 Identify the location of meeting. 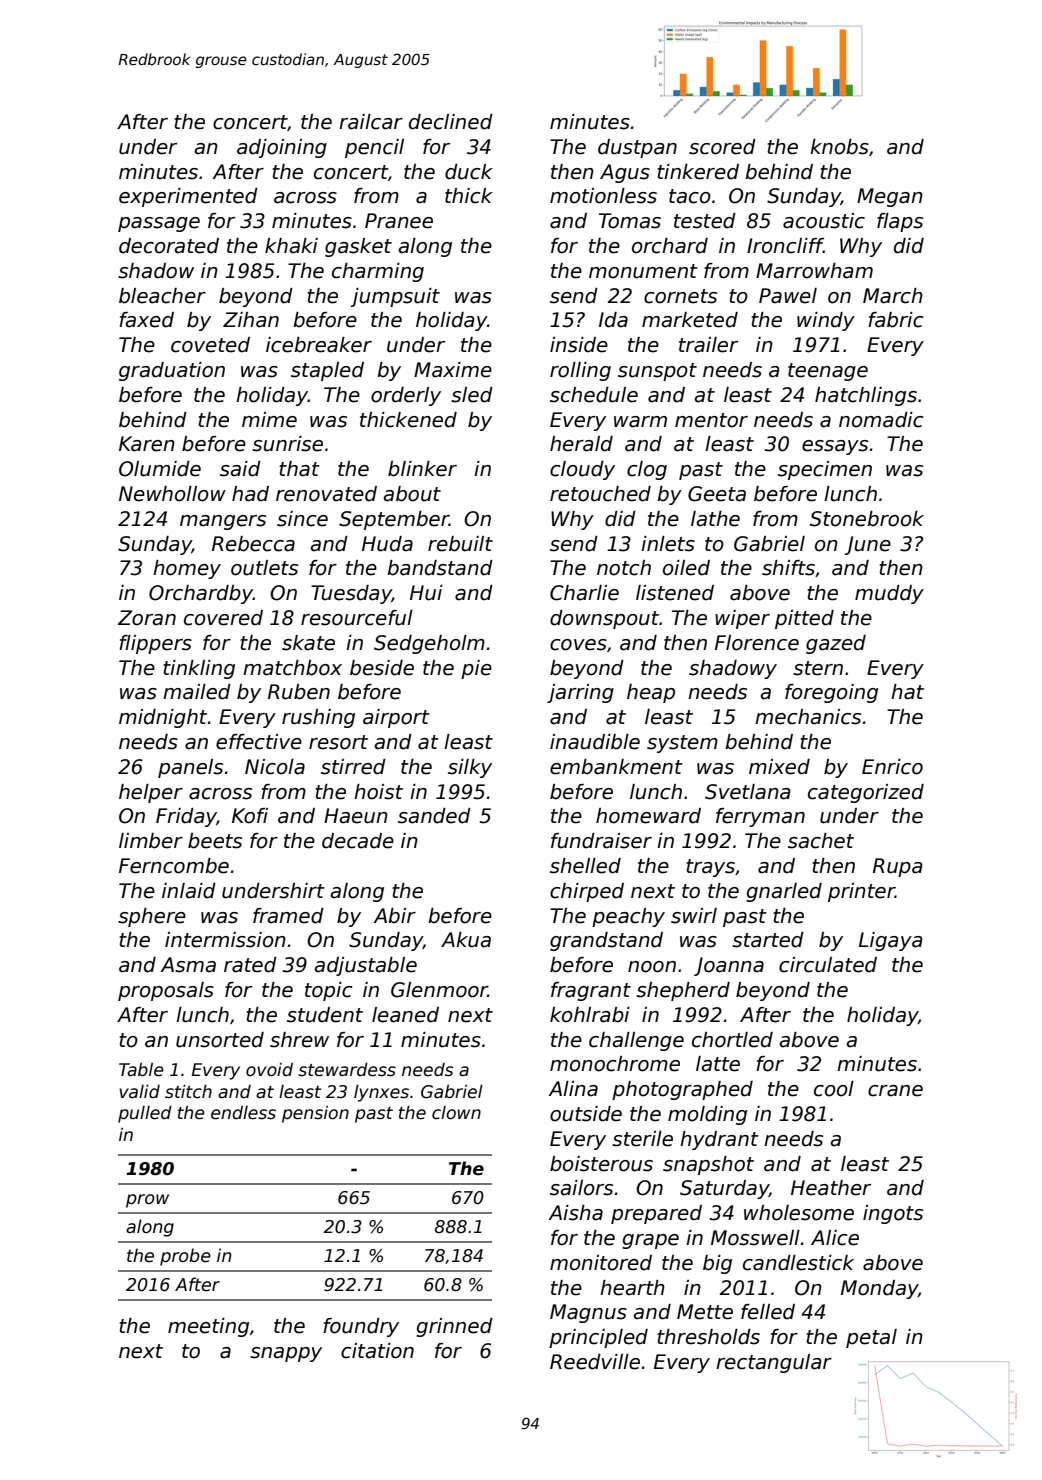
(208, 1327).
